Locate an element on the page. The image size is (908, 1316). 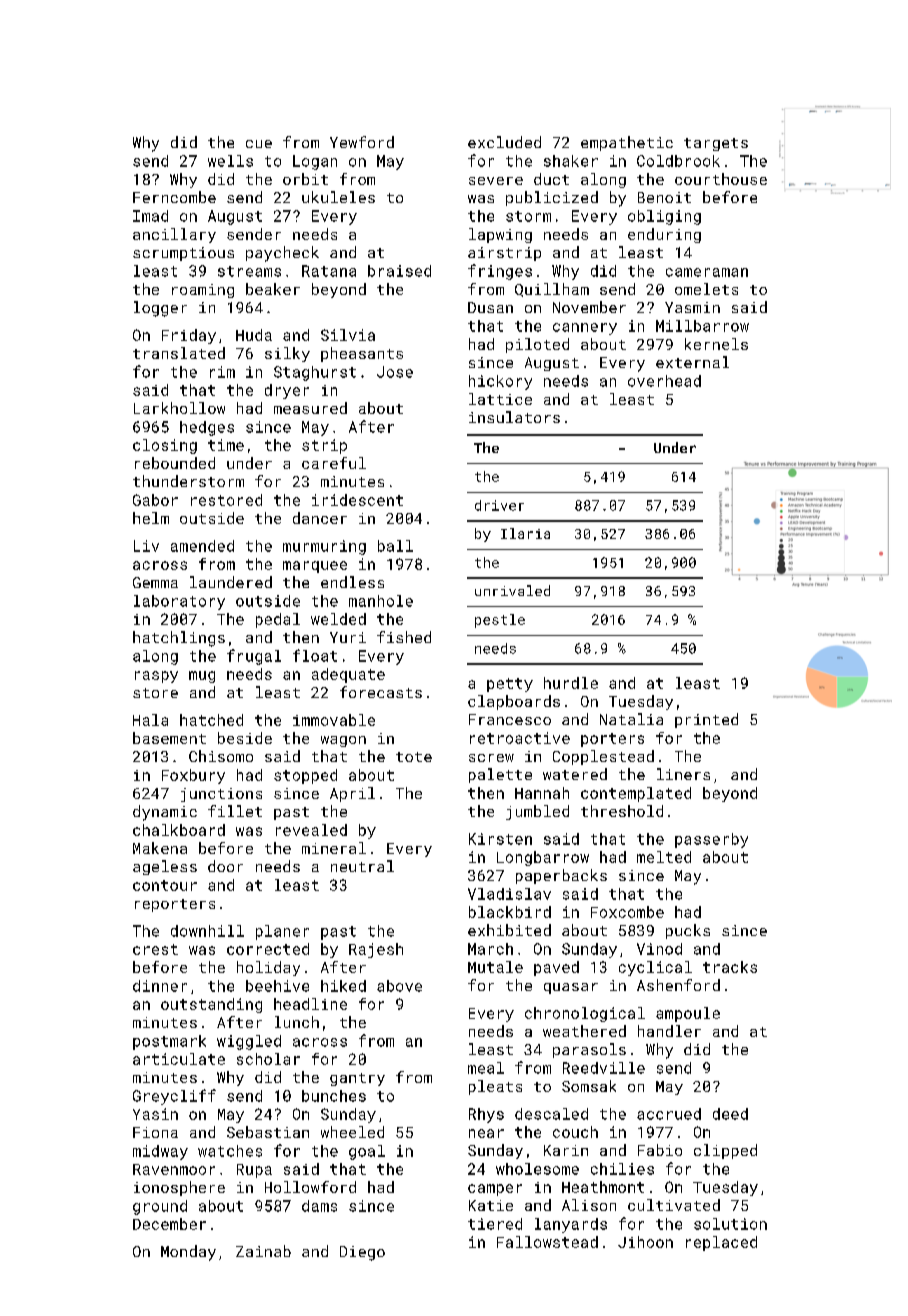
dynamic is located at coordinates (165, 813).
